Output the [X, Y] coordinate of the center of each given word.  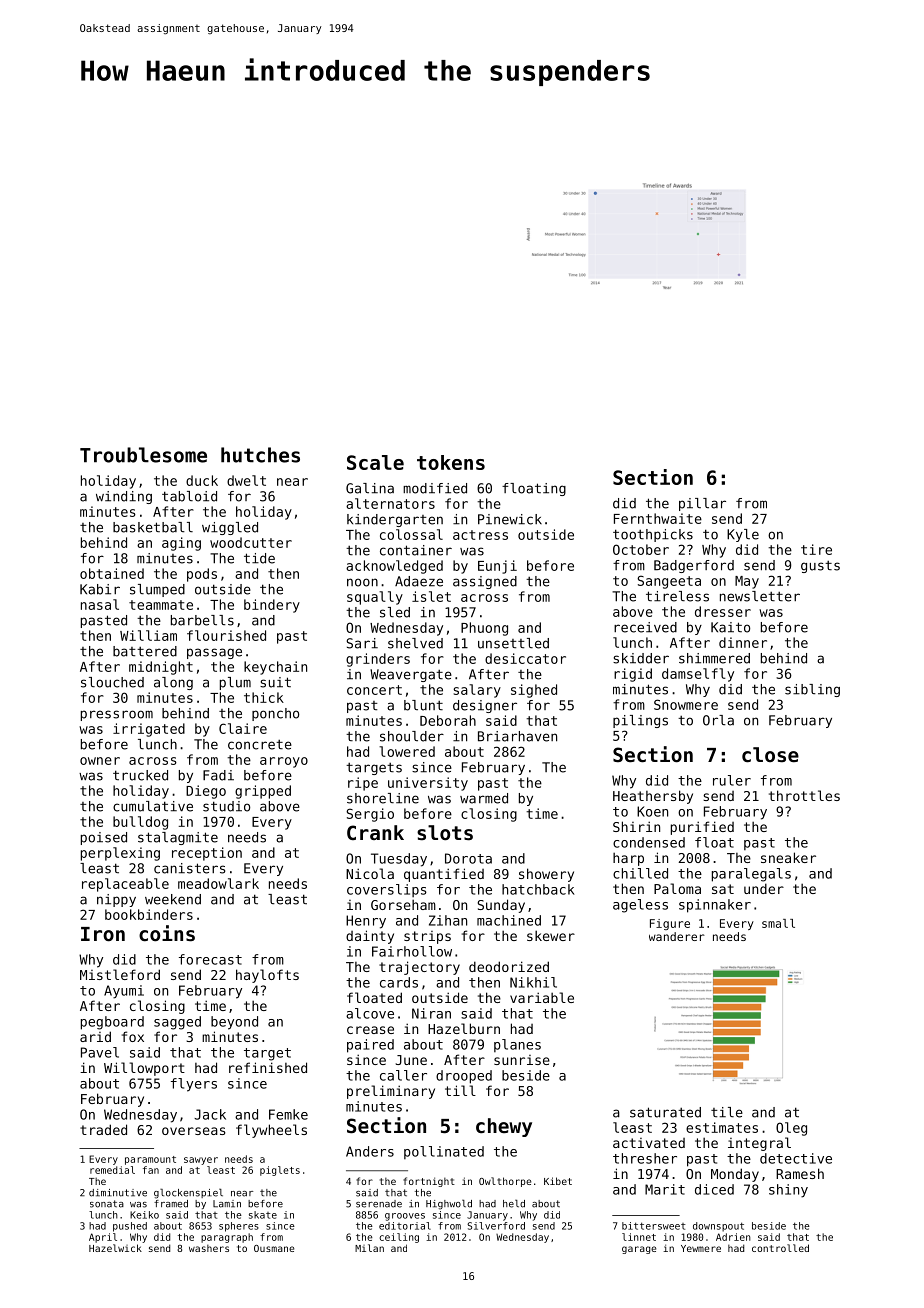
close [770, 755]
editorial [405, 1226]
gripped [263, 792]
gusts [820, 567]
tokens [451, 462]
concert [374, 690]
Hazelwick [115, 1248]
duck [202, 480]
